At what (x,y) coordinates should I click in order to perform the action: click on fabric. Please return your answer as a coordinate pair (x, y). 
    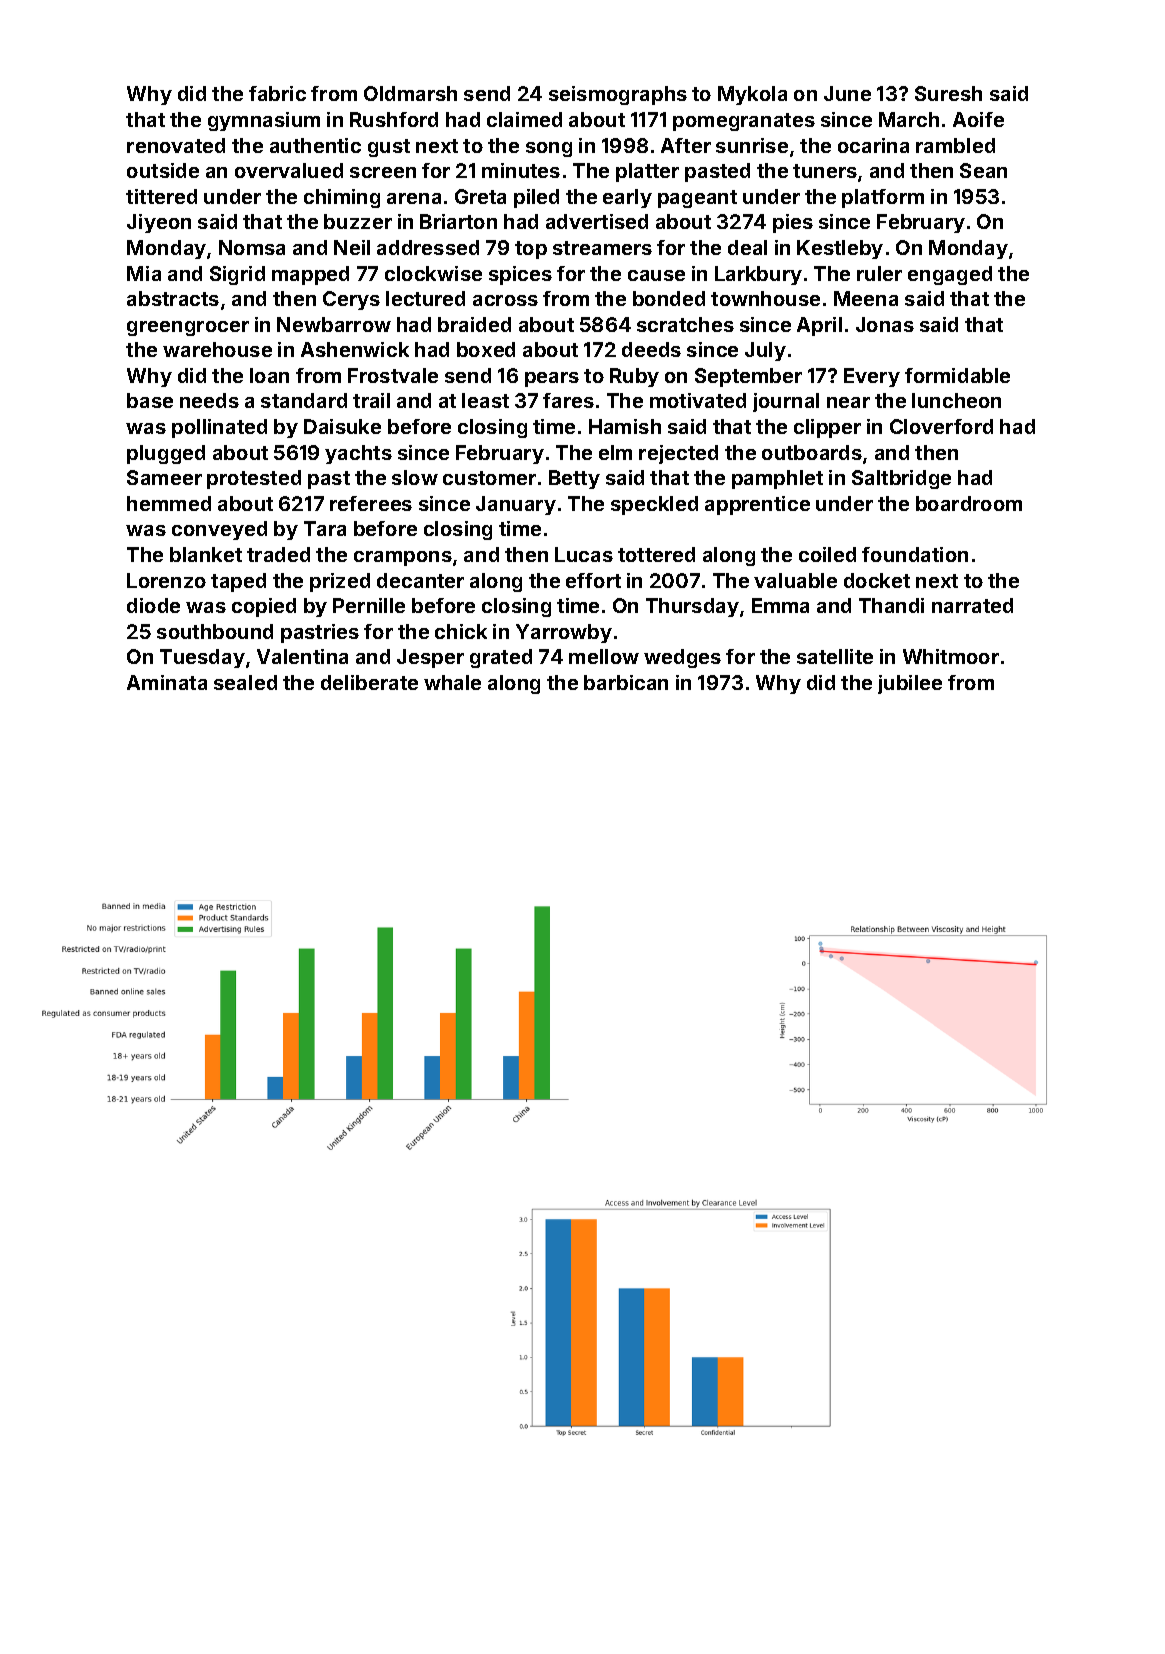
    Looking at the image, I should click on (277, 93).
